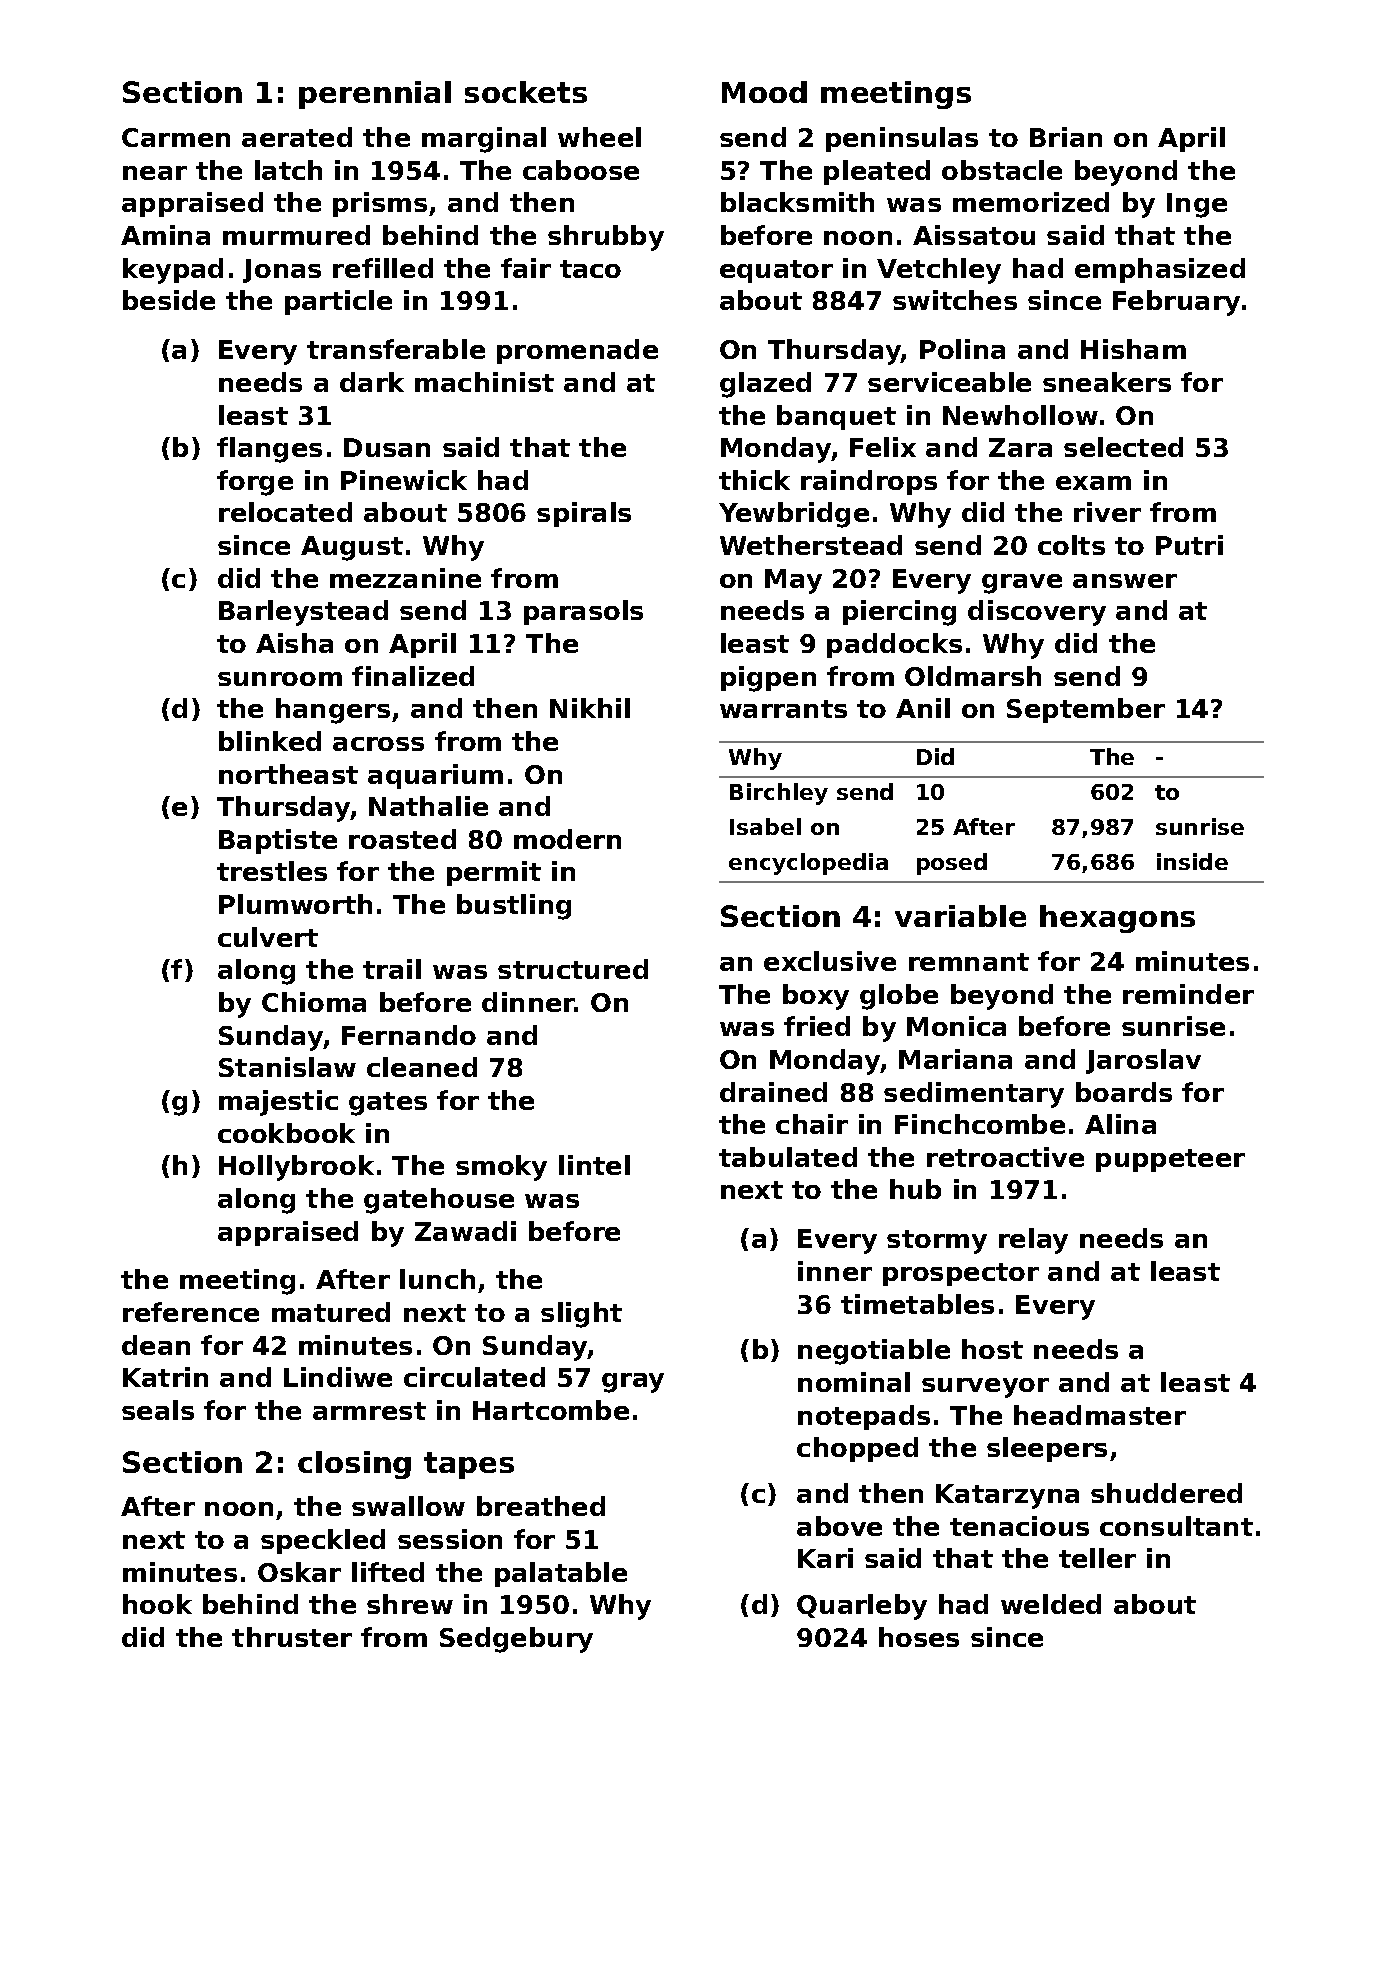 This screenshot has height=1969, width=1386. Describe the element at coordinates (157, 1604) in the screenshot. I see `hook` at that location.
